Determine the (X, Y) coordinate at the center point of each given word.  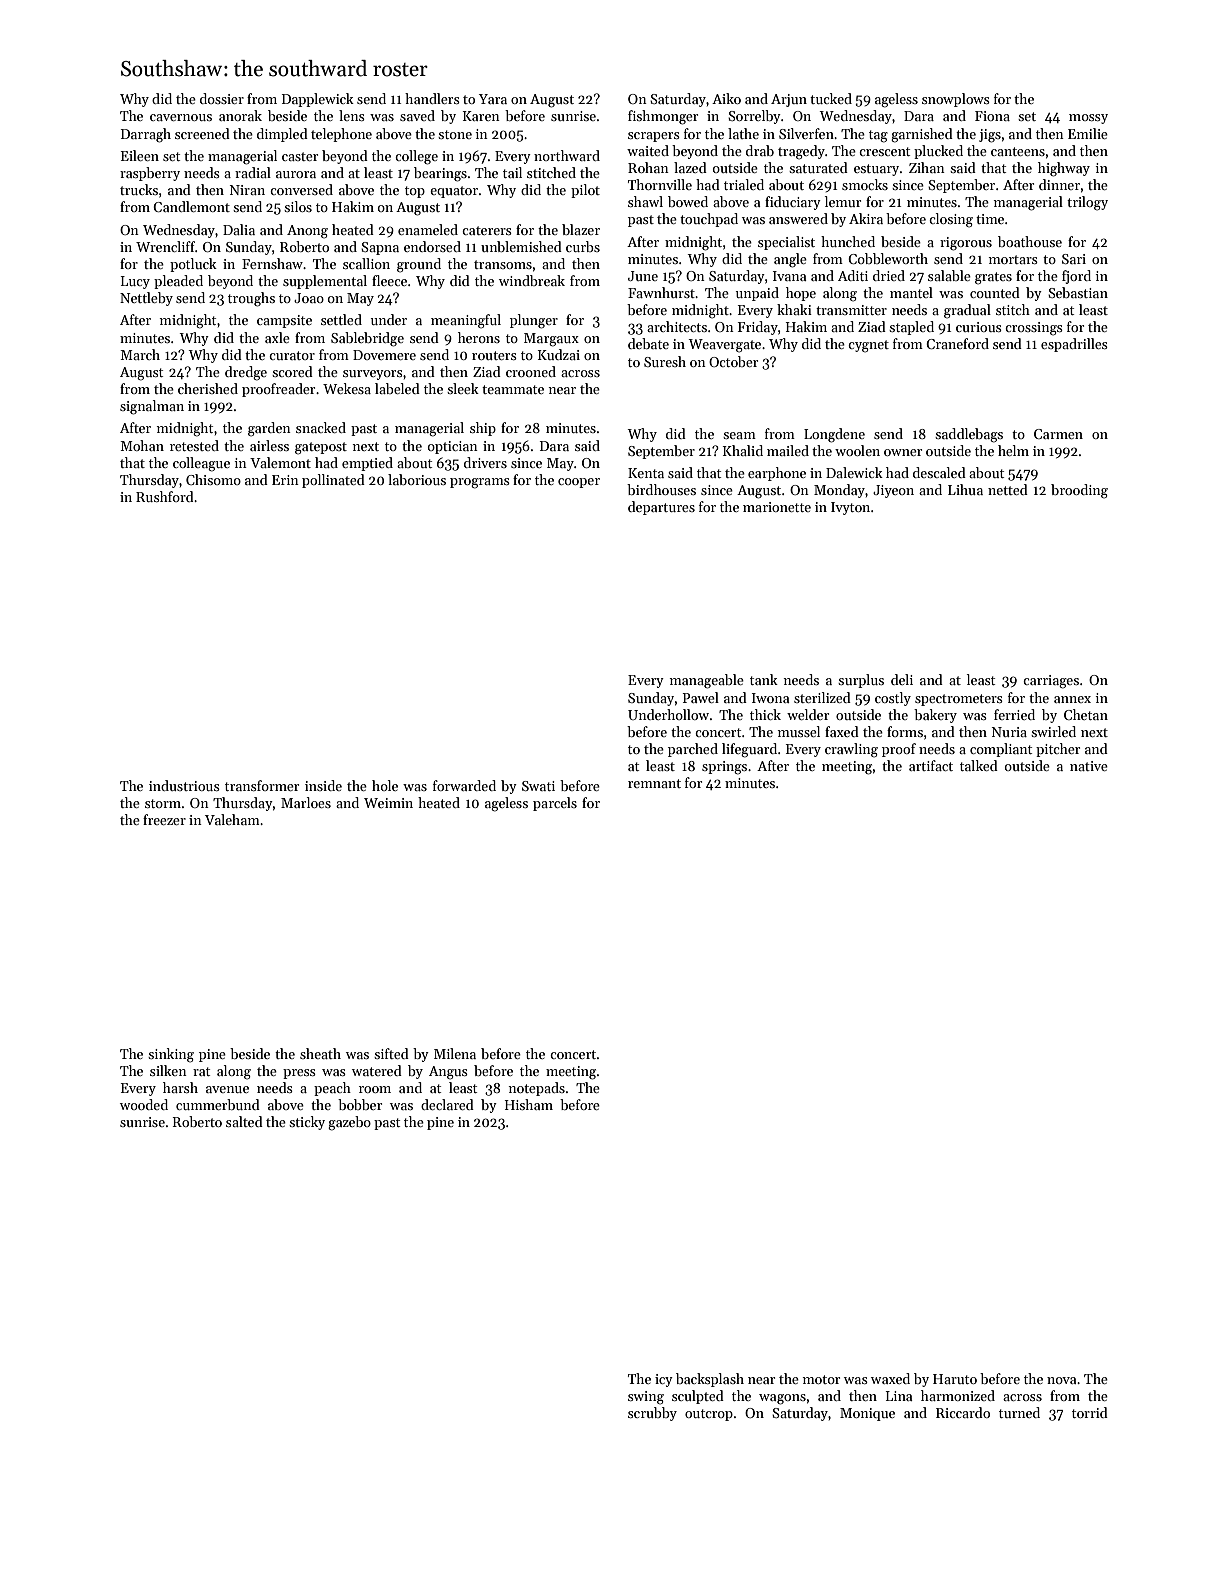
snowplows (956, 100)
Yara (493, 99)
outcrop (709, 1415)
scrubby (652, 1414)
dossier (222, 98)
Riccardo (963, 1412)
